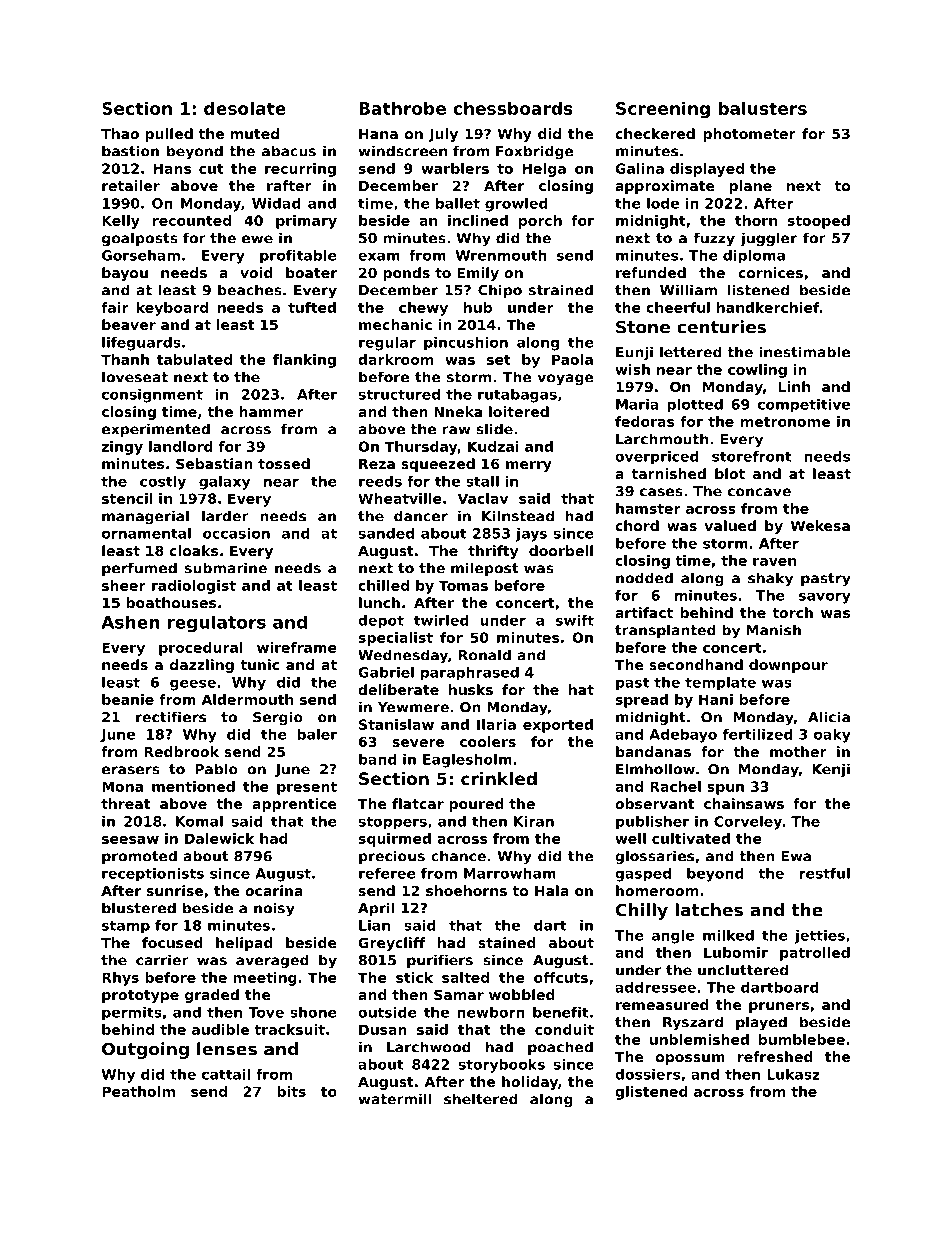 This screenshot has height=1233, width=952. I want to click on chessboards, so click(513, 108).
